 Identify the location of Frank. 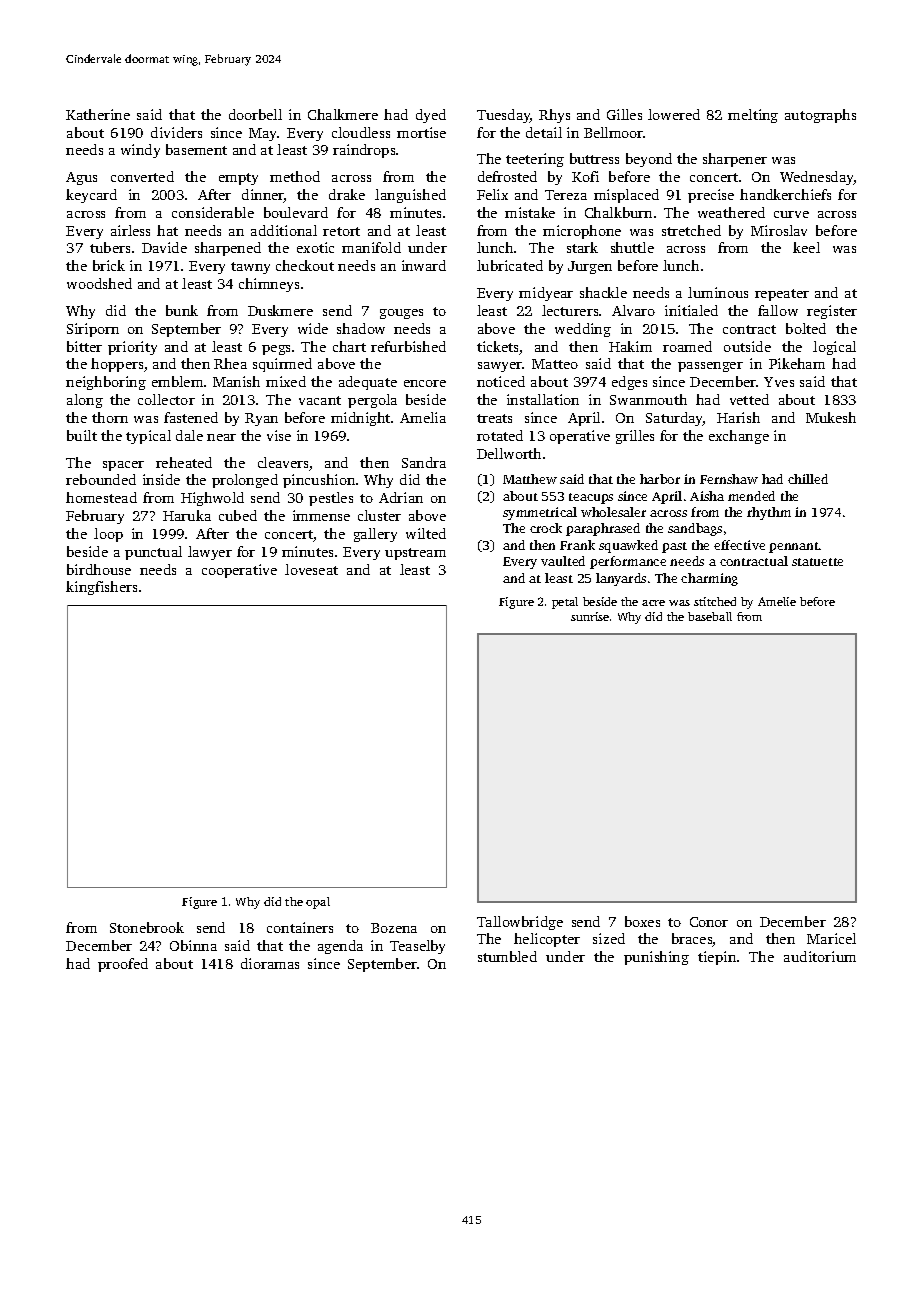
(577, 545).
